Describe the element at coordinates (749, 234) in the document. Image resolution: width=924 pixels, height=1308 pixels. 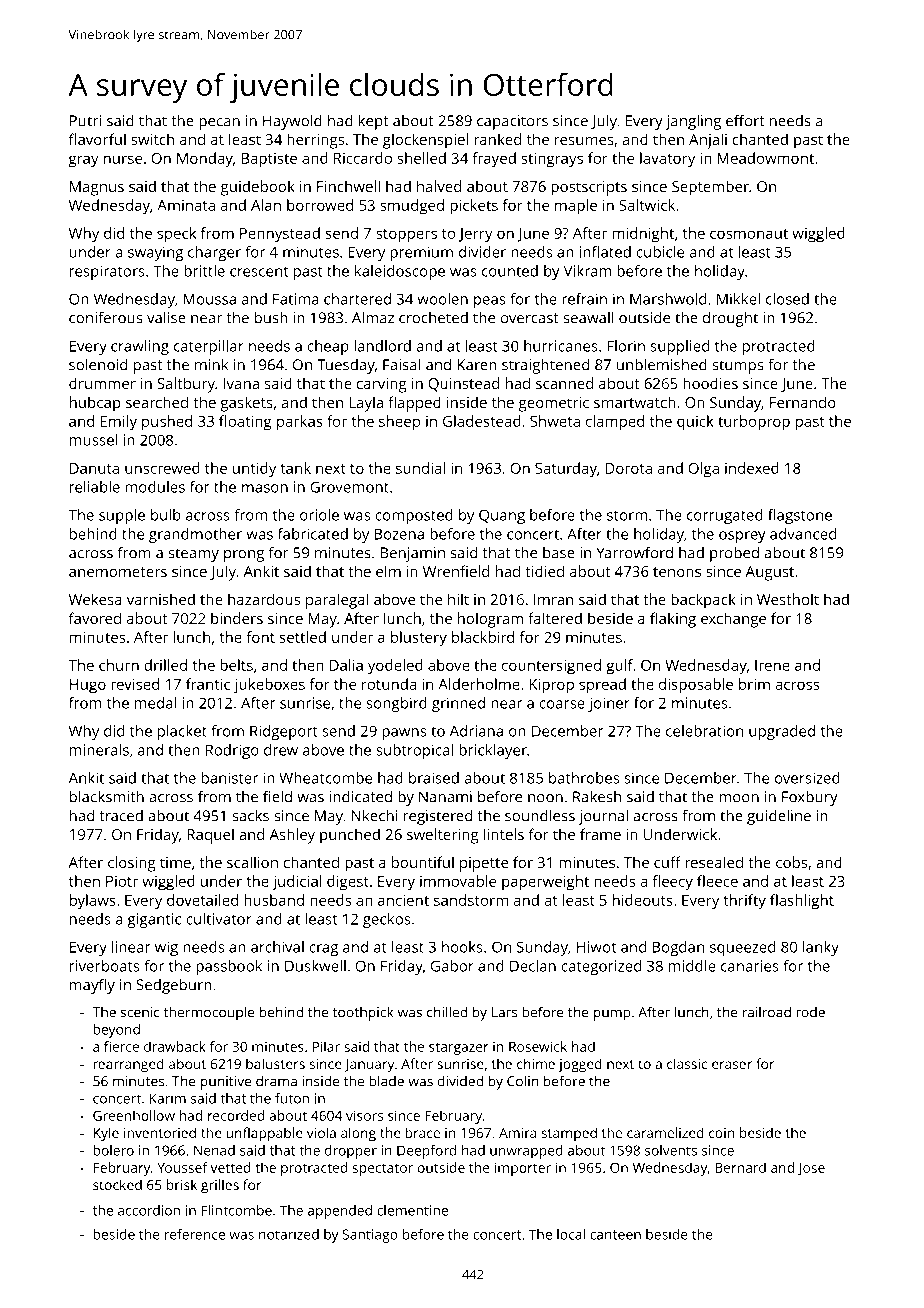
I see `cosmonaut` at that location.
